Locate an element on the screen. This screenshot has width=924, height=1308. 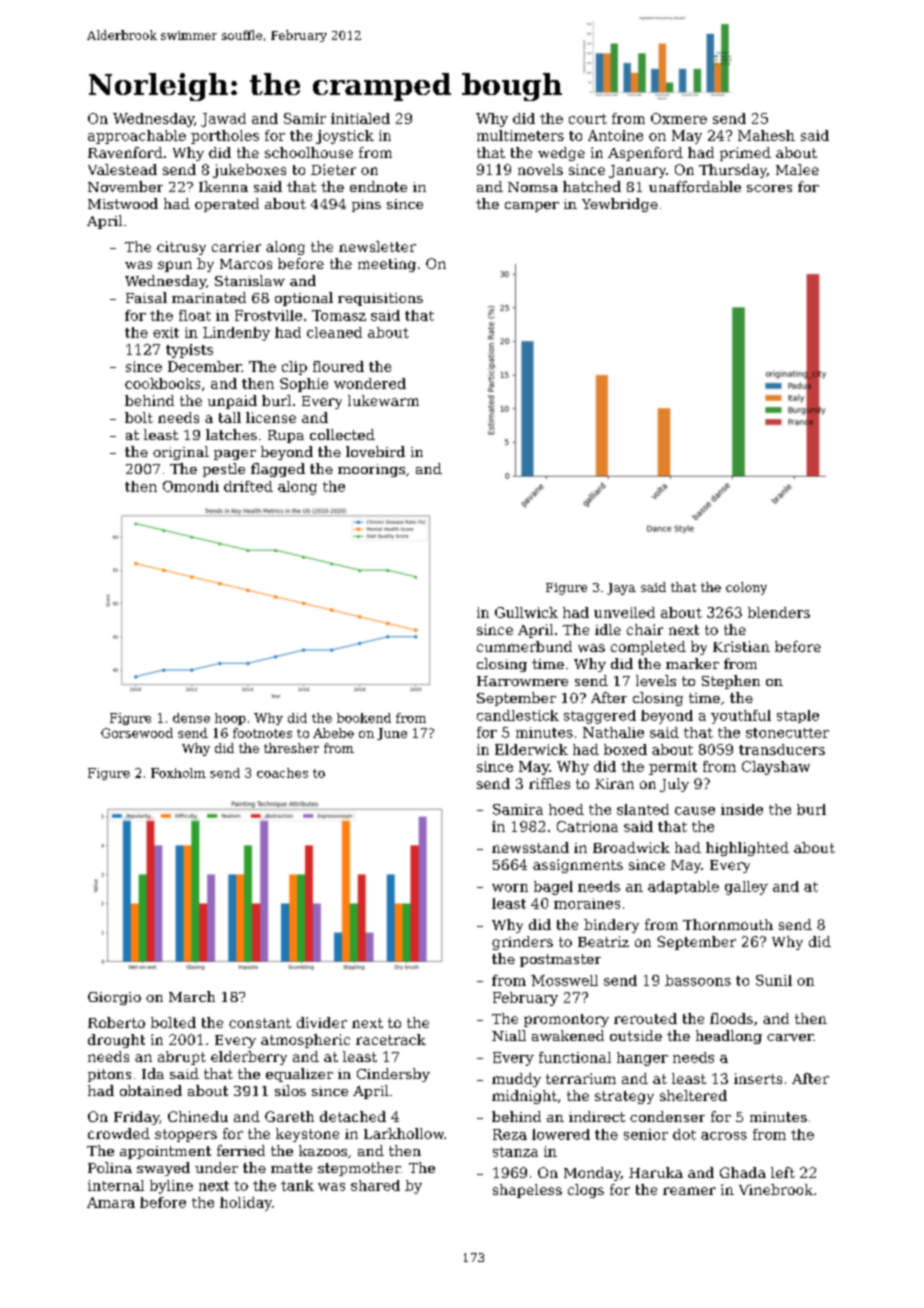
initialed is located at coordinates (360, 118).
